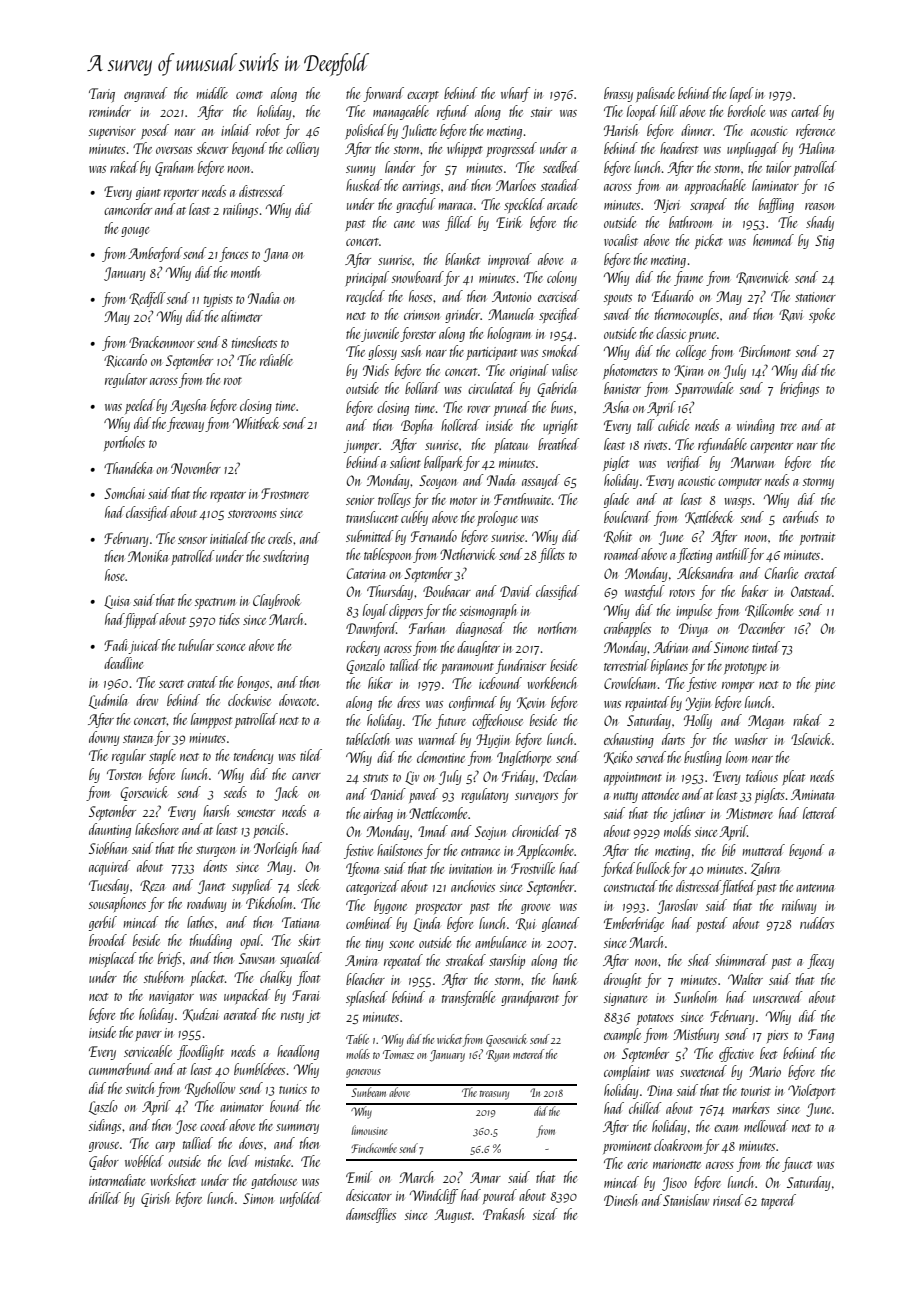 The height and width of the screenshot is (1308, 924). Describe the element at coordinates (371, 1215) in the screenshot. I see `damselflies` at that location.
